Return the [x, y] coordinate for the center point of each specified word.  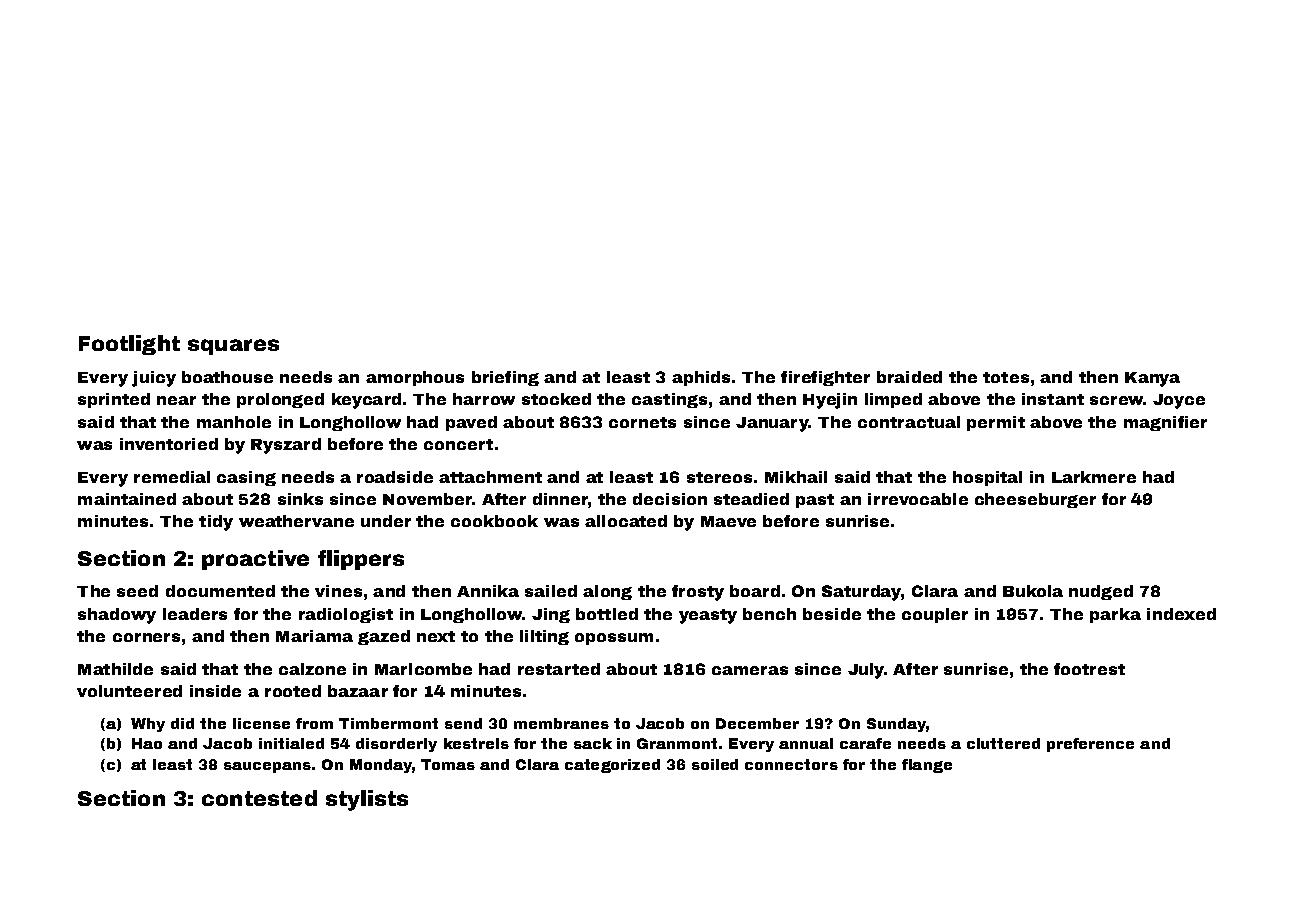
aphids [701, 378]
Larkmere [1094, 477]
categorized [612, 766]
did [182, 723]
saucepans [267, 767]
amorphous [415, 378]
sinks [300, 499]
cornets [642, 422]
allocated [626, 521]
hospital [987, 478]
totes [1006, 377]
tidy [216, 523]
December [757, 723]
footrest [1089, 669]
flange [927, 766]
